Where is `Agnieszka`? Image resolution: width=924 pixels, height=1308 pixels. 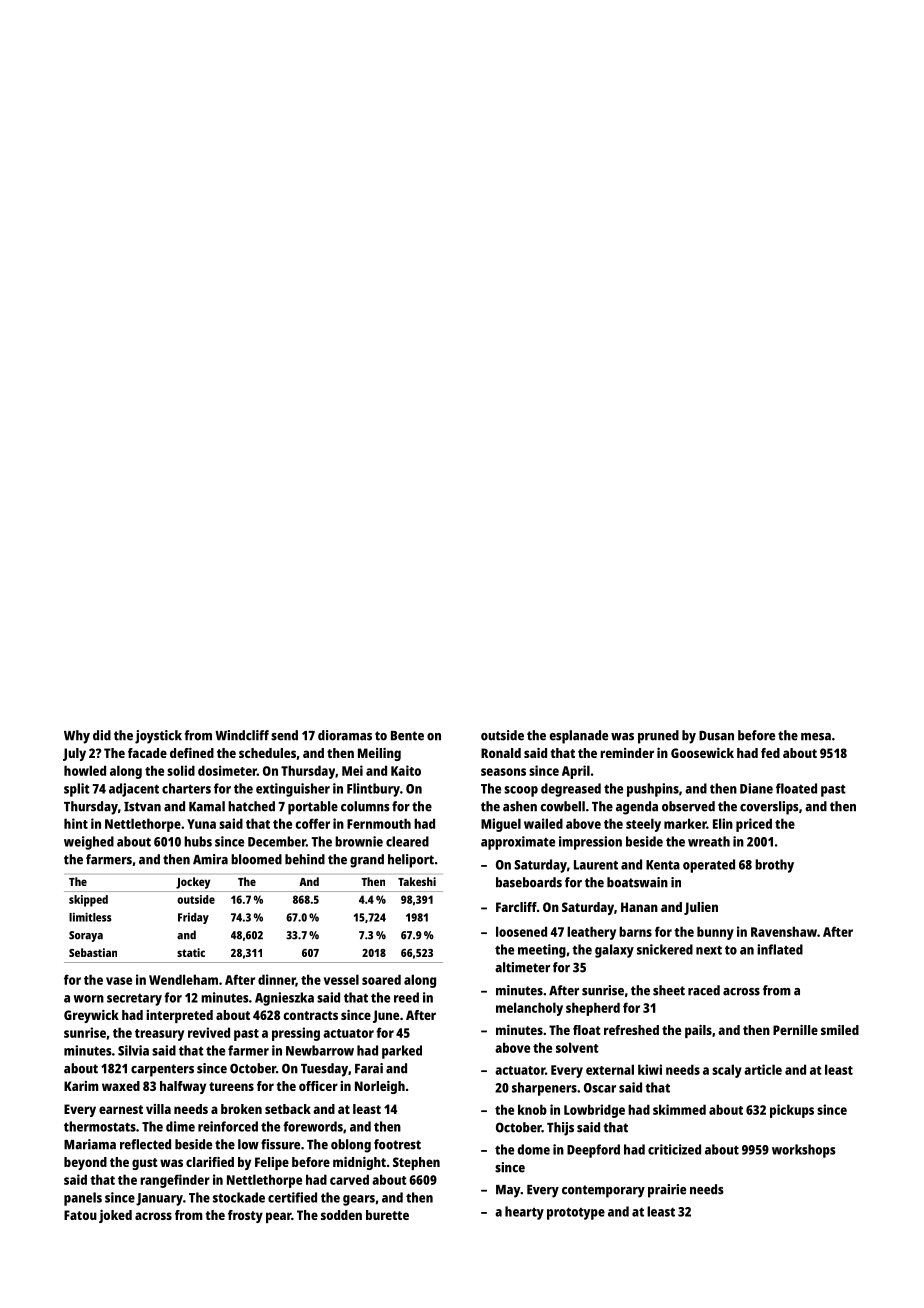 Agnieszka is located at coordinates (284, 999).
